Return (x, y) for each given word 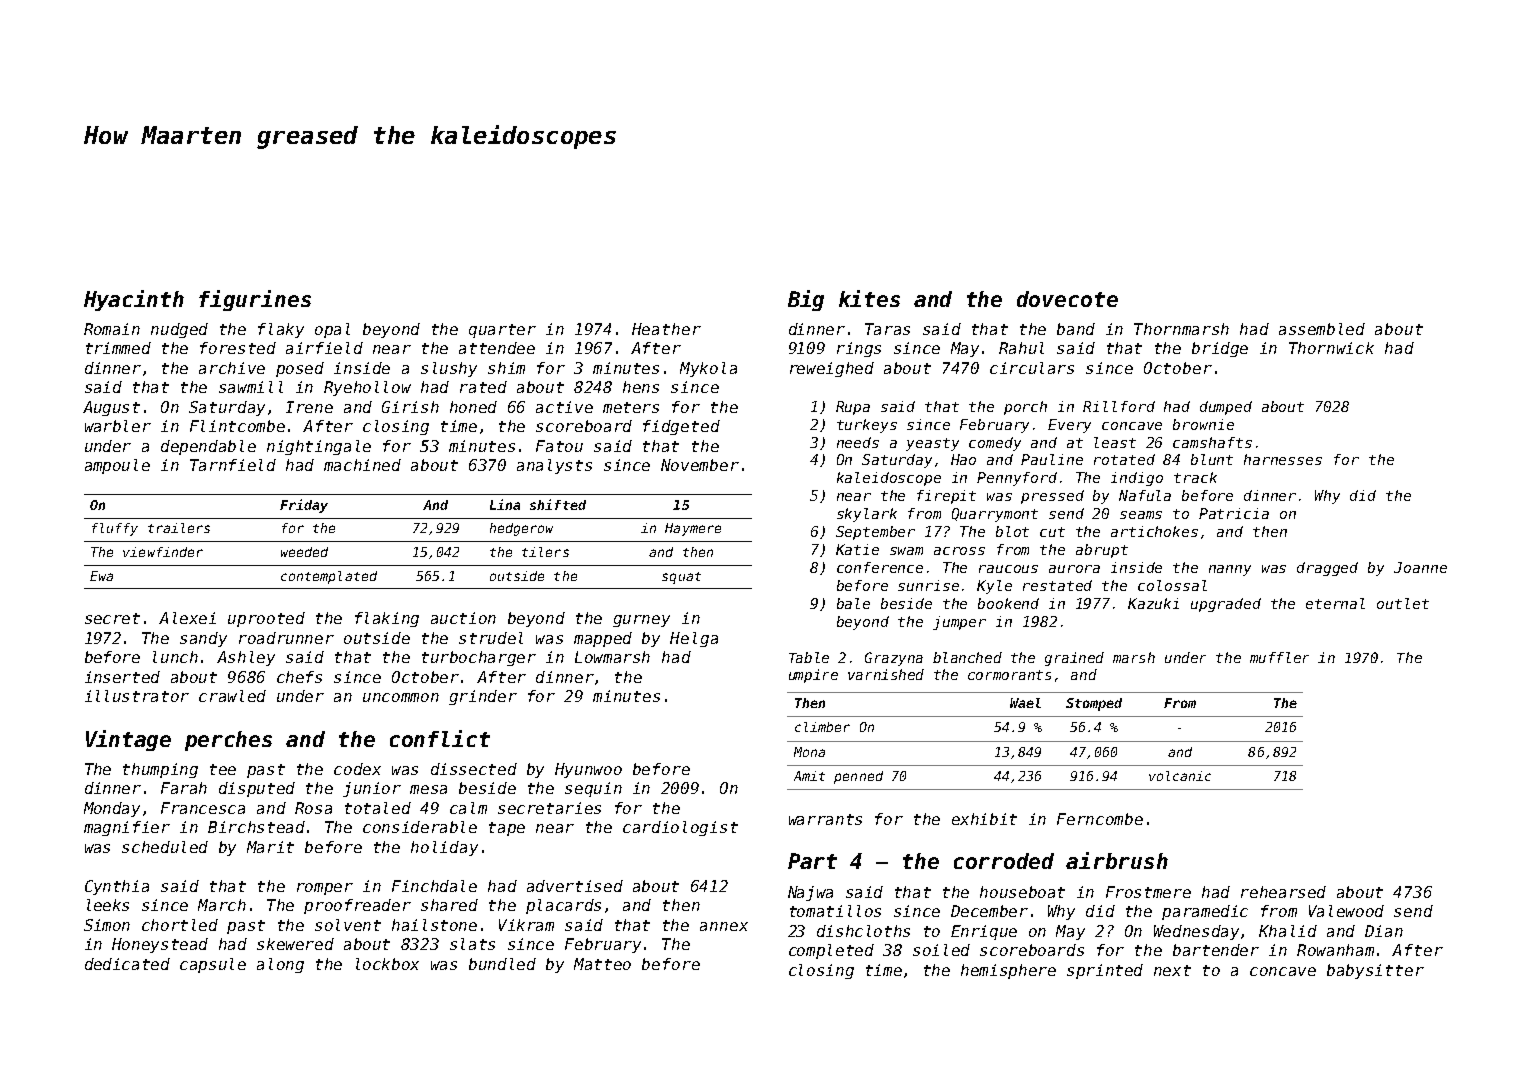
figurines (255, 300)
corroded (1004, 861)
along (280, 965)
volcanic (1180, 776)
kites (869, 298)
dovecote (1067, 299)
